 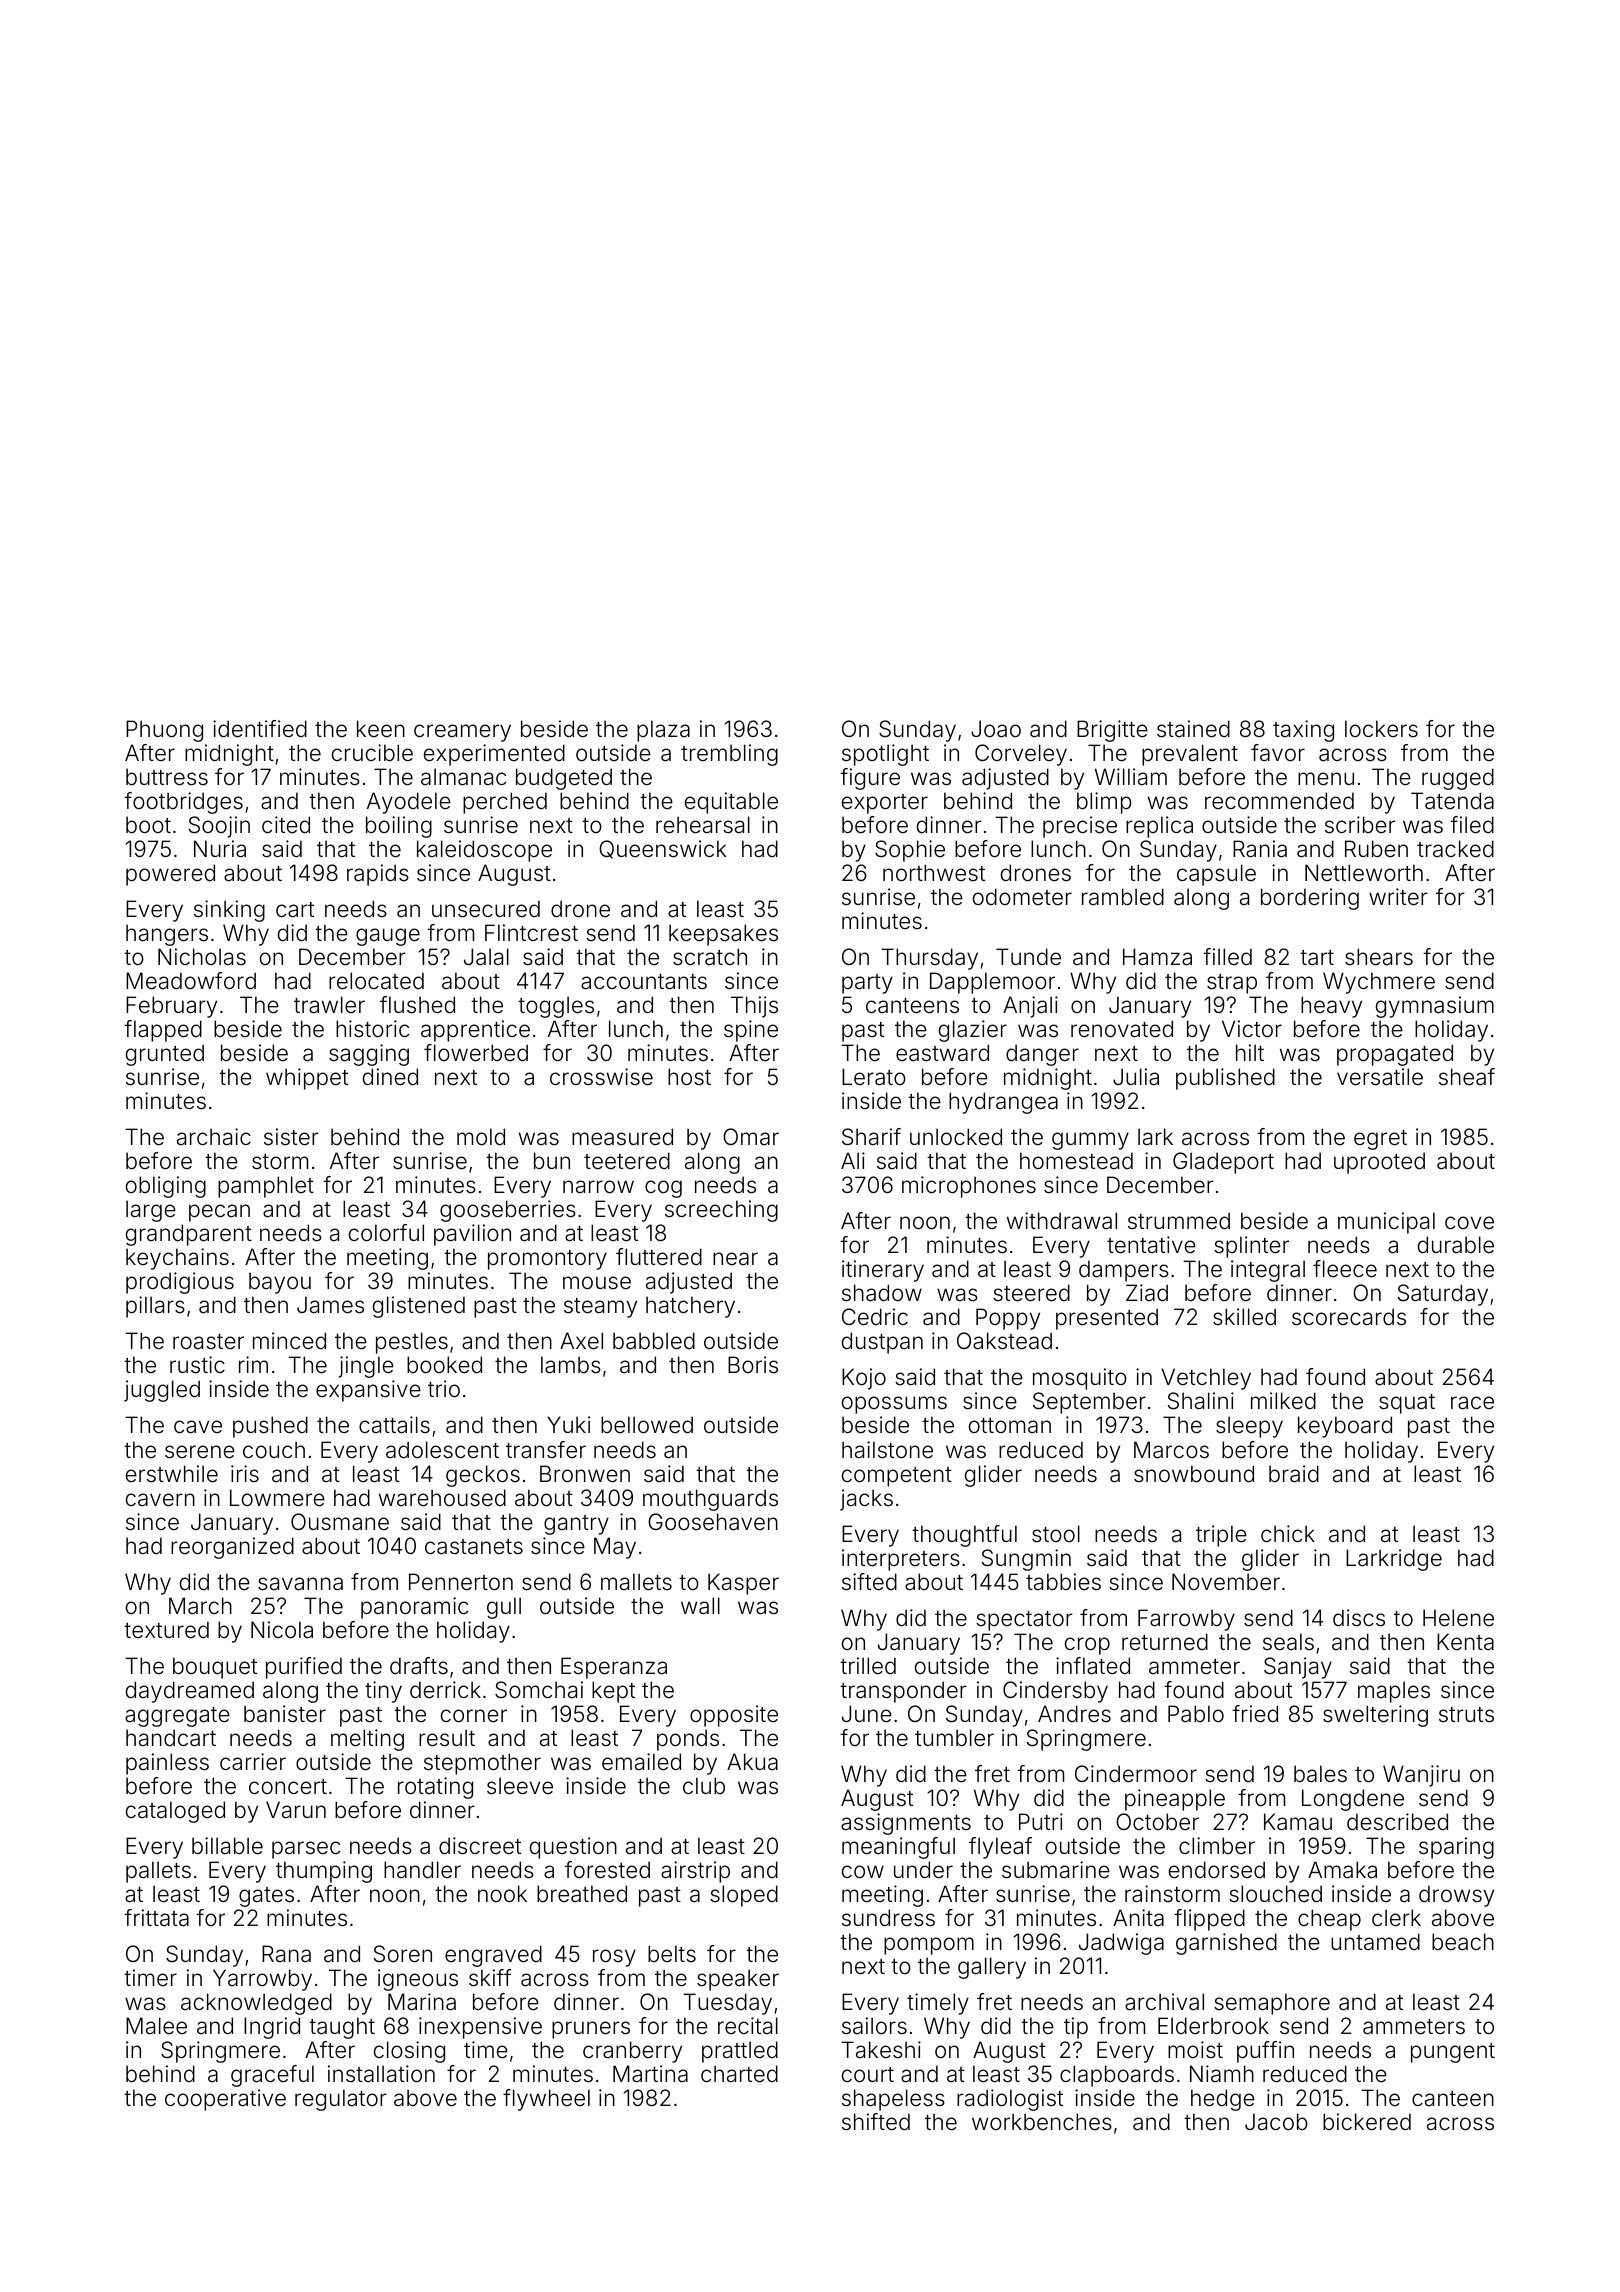 What do you see at coordinates (1456, 1848) in the document?
I see `sparing` at bounding box center [1456, 1848].
